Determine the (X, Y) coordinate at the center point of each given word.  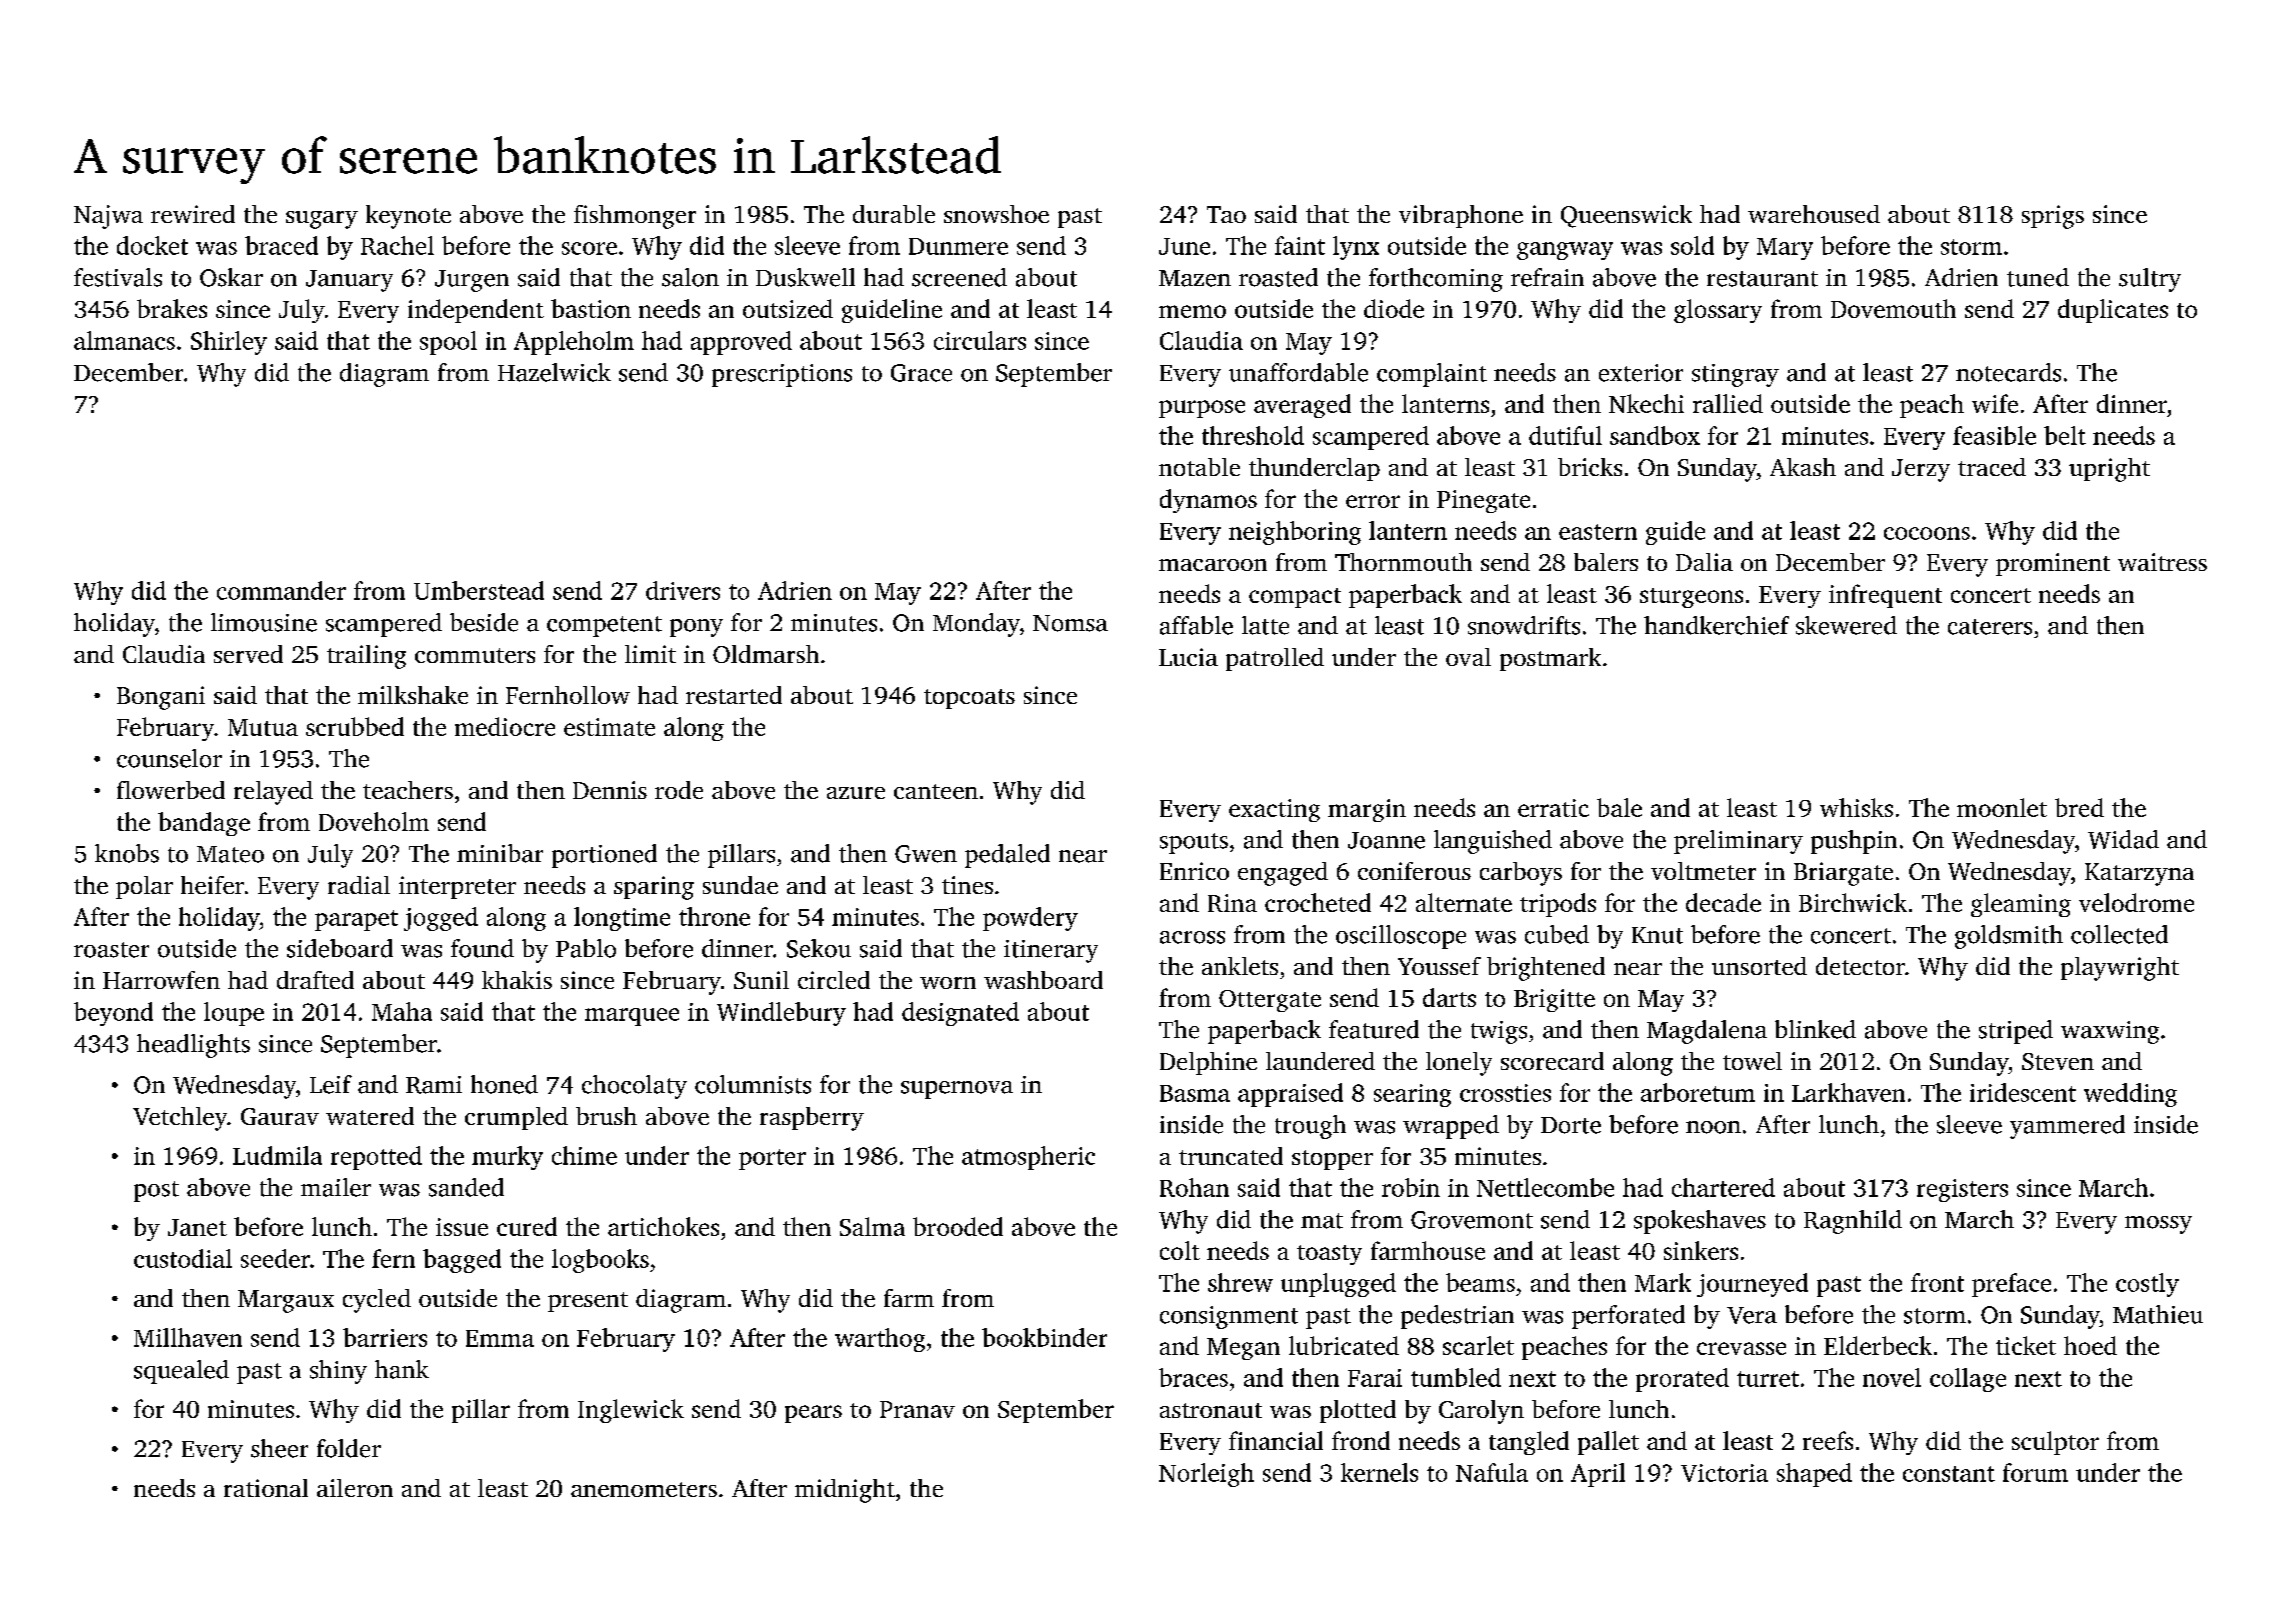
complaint (1432, 375)
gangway (1565, 251)
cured (527, 1226)
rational (266, 1488)
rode (679, 790)
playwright (2120, 969)
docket (152, 245)
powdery (1030, 919)
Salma (872, 1226)
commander (281, 590)
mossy (2158, 1225)
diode (1394, 308)
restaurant (1762, 279)
